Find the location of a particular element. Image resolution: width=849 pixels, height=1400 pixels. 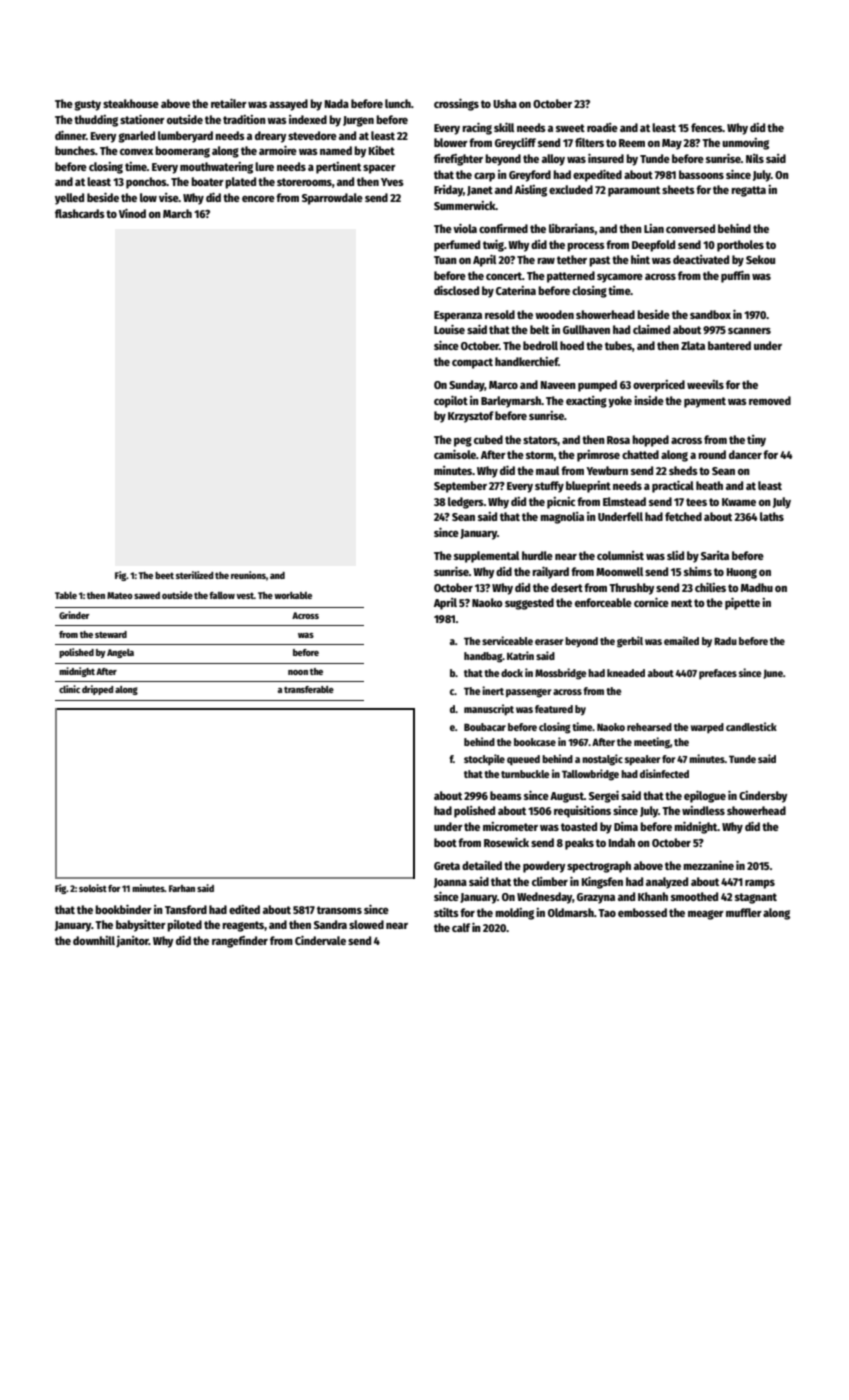

inside is located at coordinates (649, 400).
